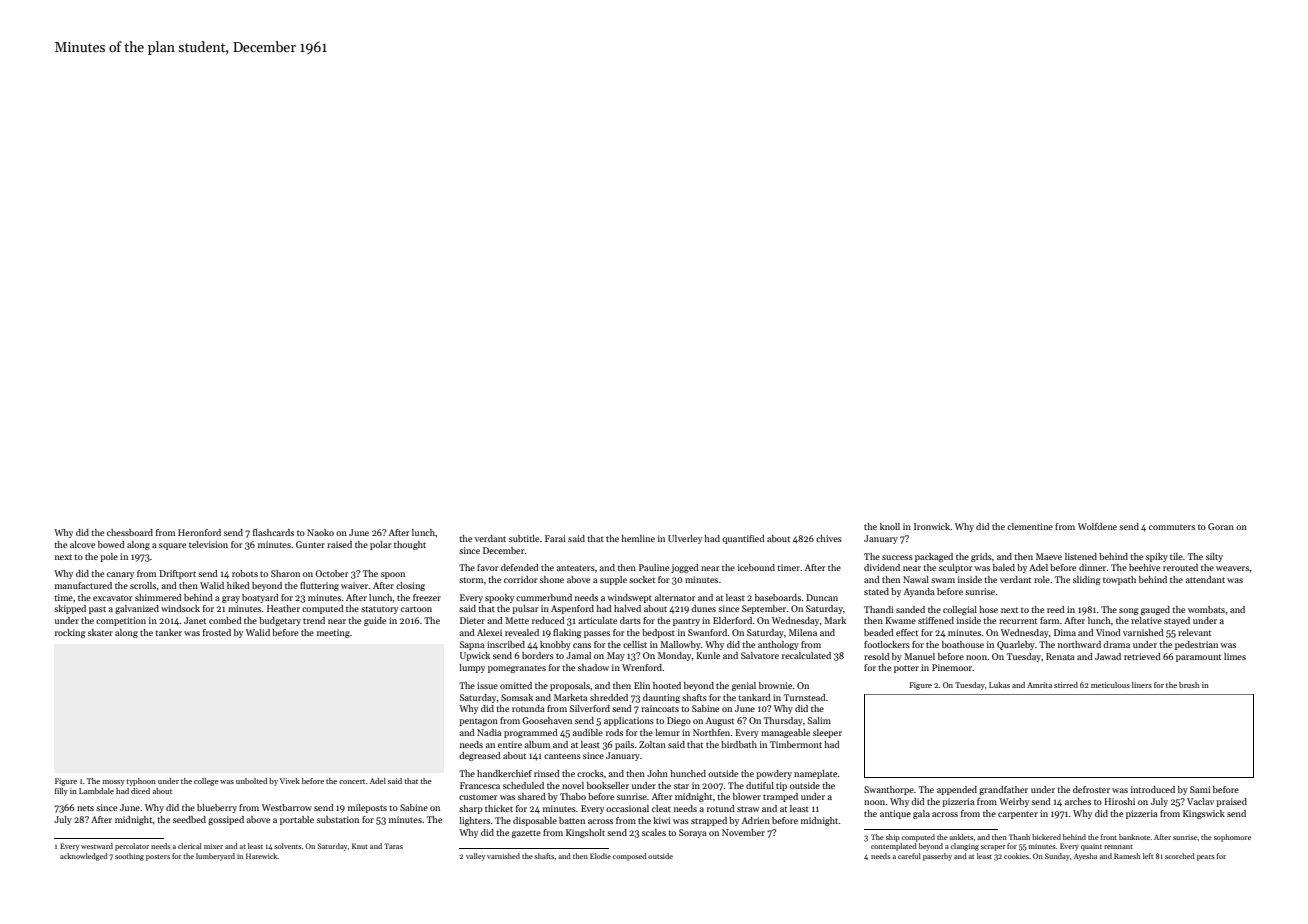 The height and width of the screenshot is (924, 1308). Describe the element at coordinates (1214, 557) in the screenshot. I see `silty` at that location.
